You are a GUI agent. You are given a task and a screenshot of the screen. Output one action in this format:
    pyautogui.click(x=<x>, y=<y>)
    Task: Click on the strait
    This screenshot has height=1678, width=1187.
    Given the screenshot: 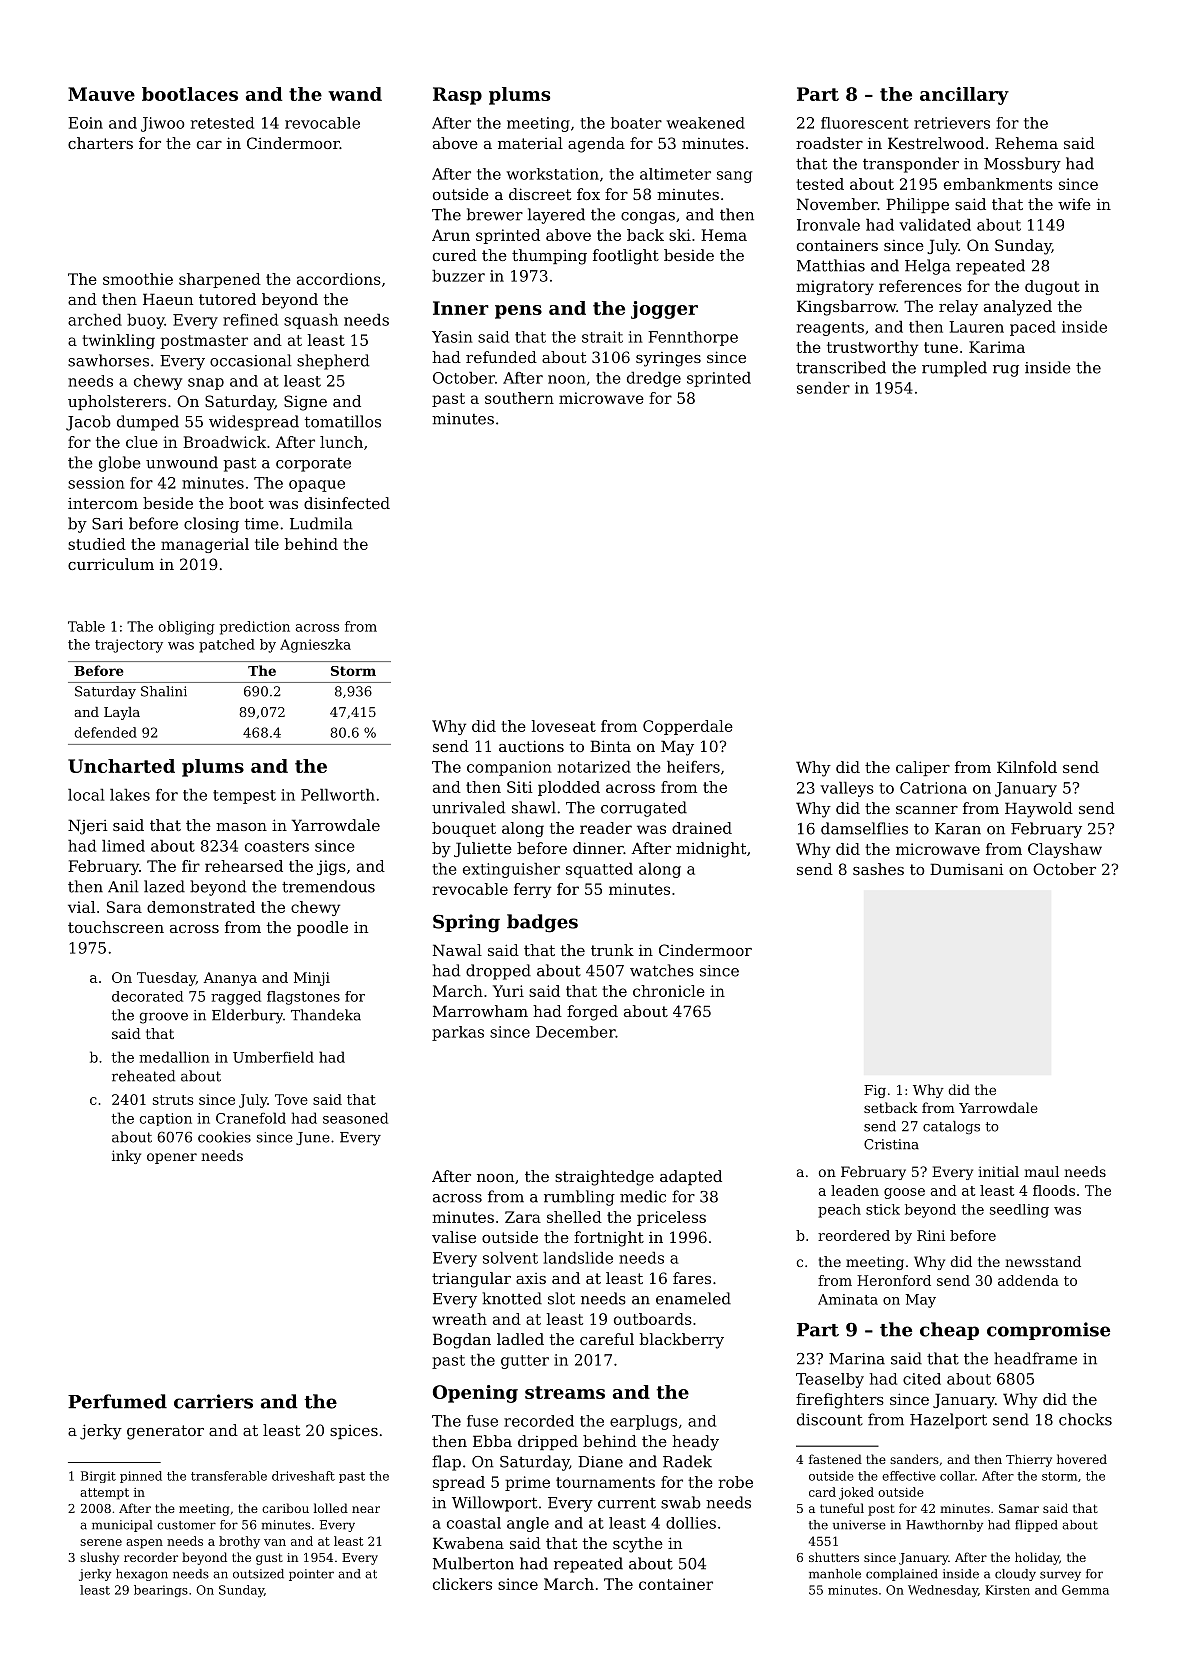 What is the action you would take?
    pyautogui.click(x=602, y=337)
